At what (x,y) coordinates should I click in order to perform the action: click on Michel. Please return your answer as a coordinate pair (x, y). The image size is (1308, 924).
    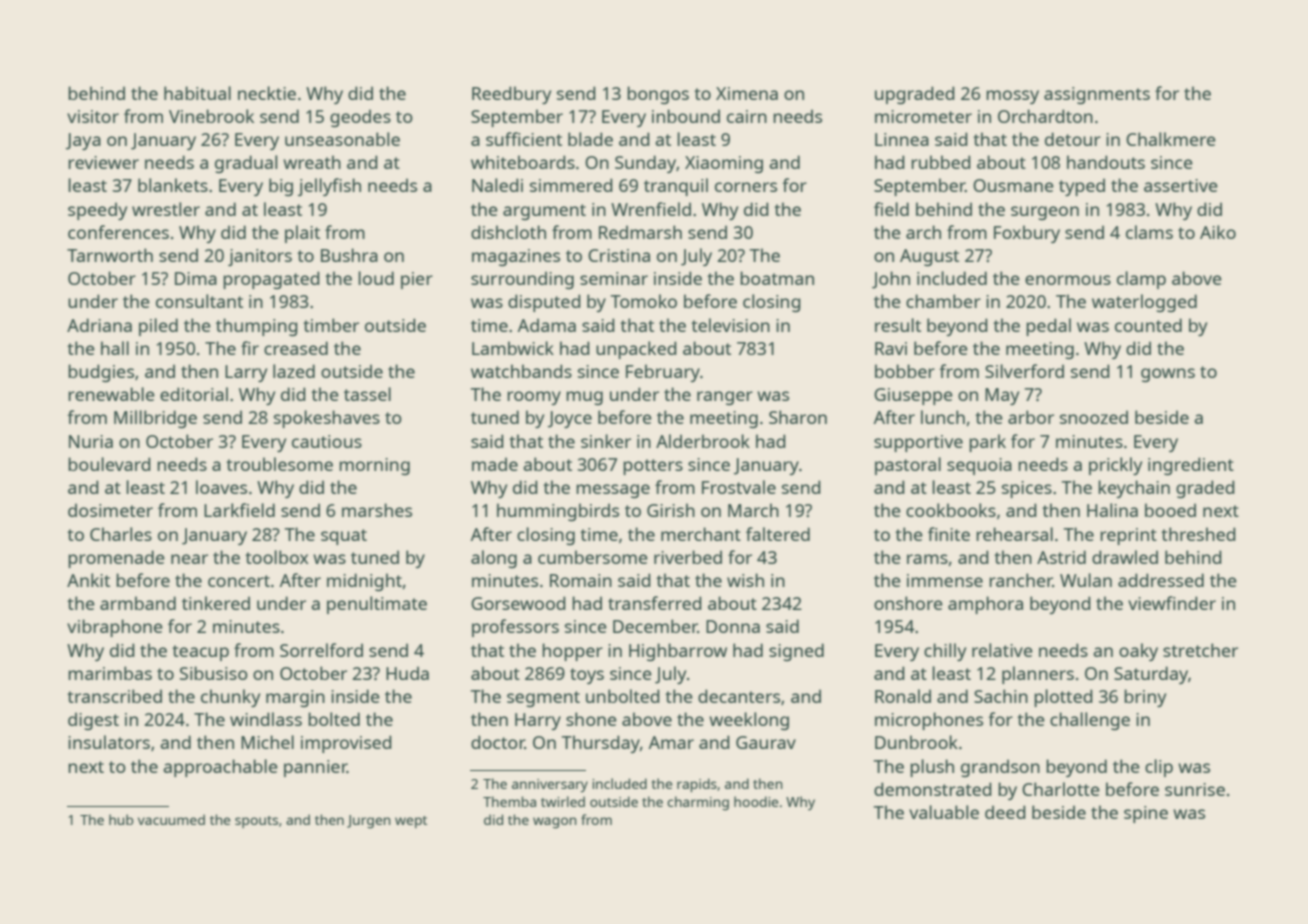
    Looking at the image, I should click on (267, 742).
